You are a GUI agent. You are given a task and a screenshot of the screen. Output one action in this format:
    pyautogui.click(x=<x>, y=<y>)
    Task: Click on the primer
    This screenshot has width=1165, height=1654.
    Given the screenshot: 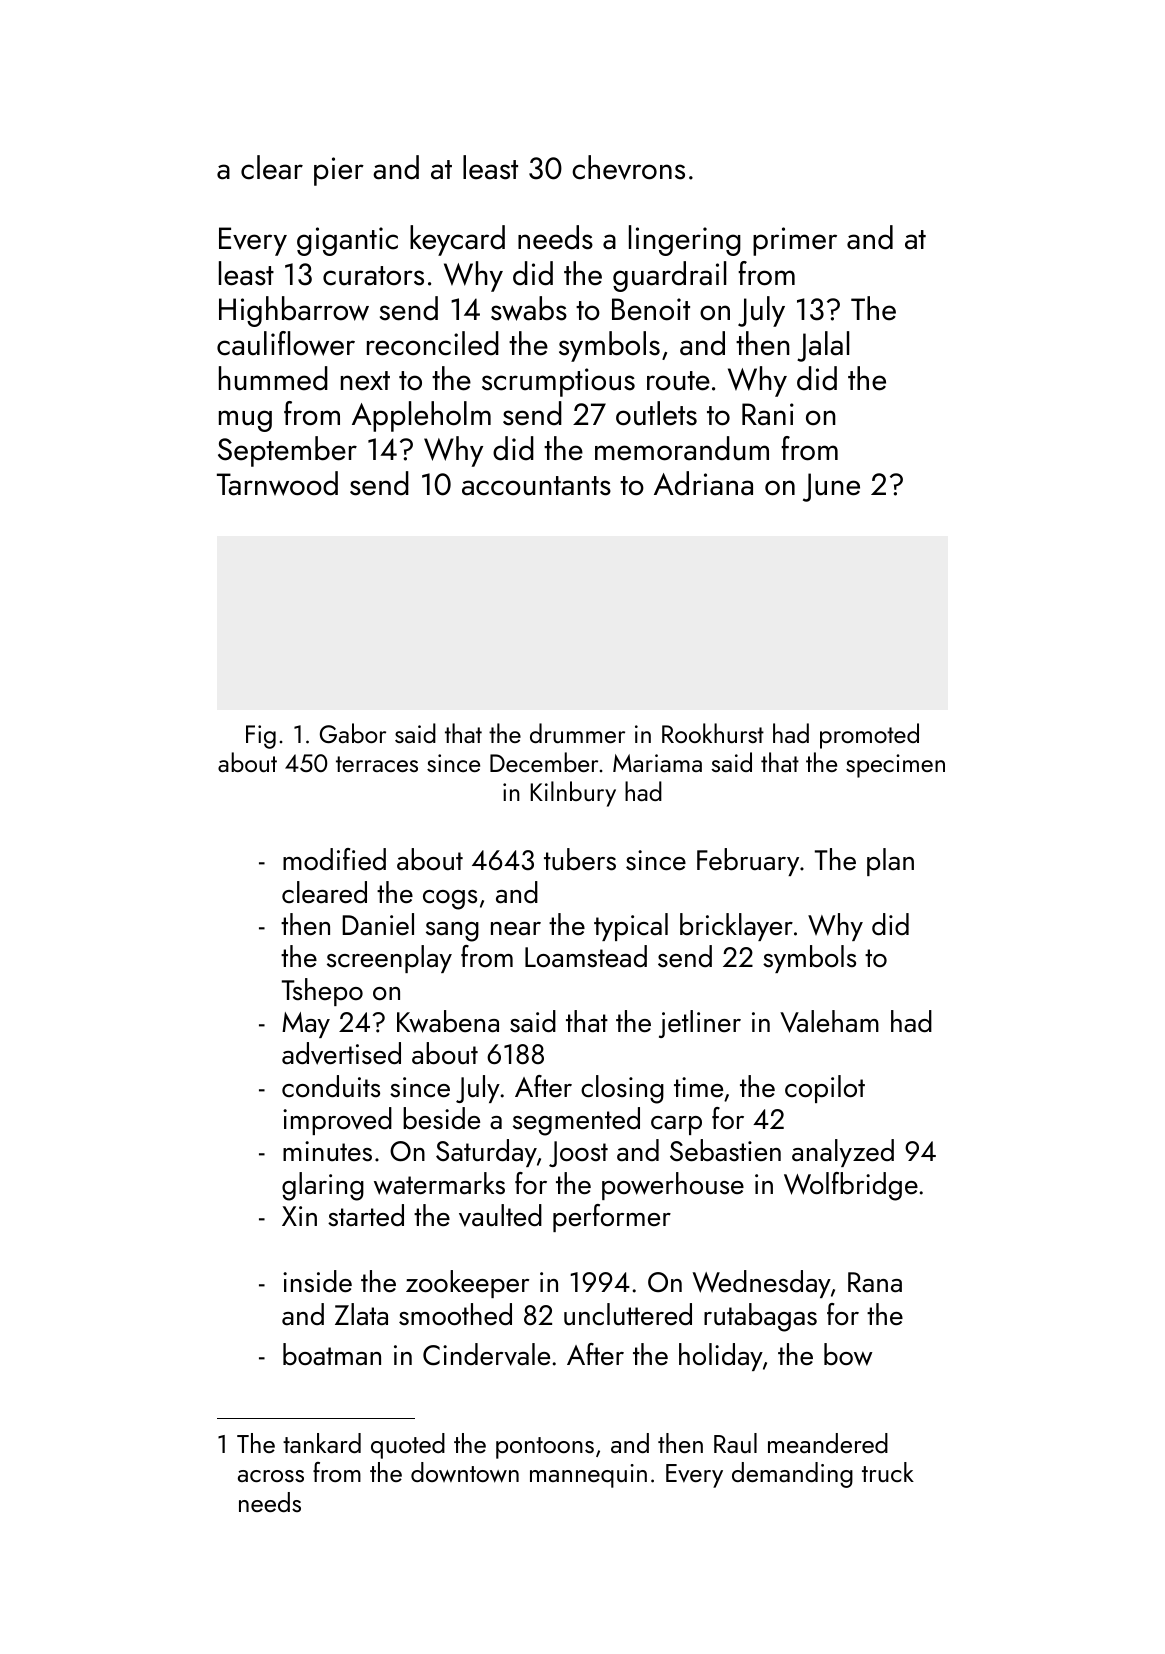 What is the action you would take?
    pyautogui.click(x=795, y=241)
